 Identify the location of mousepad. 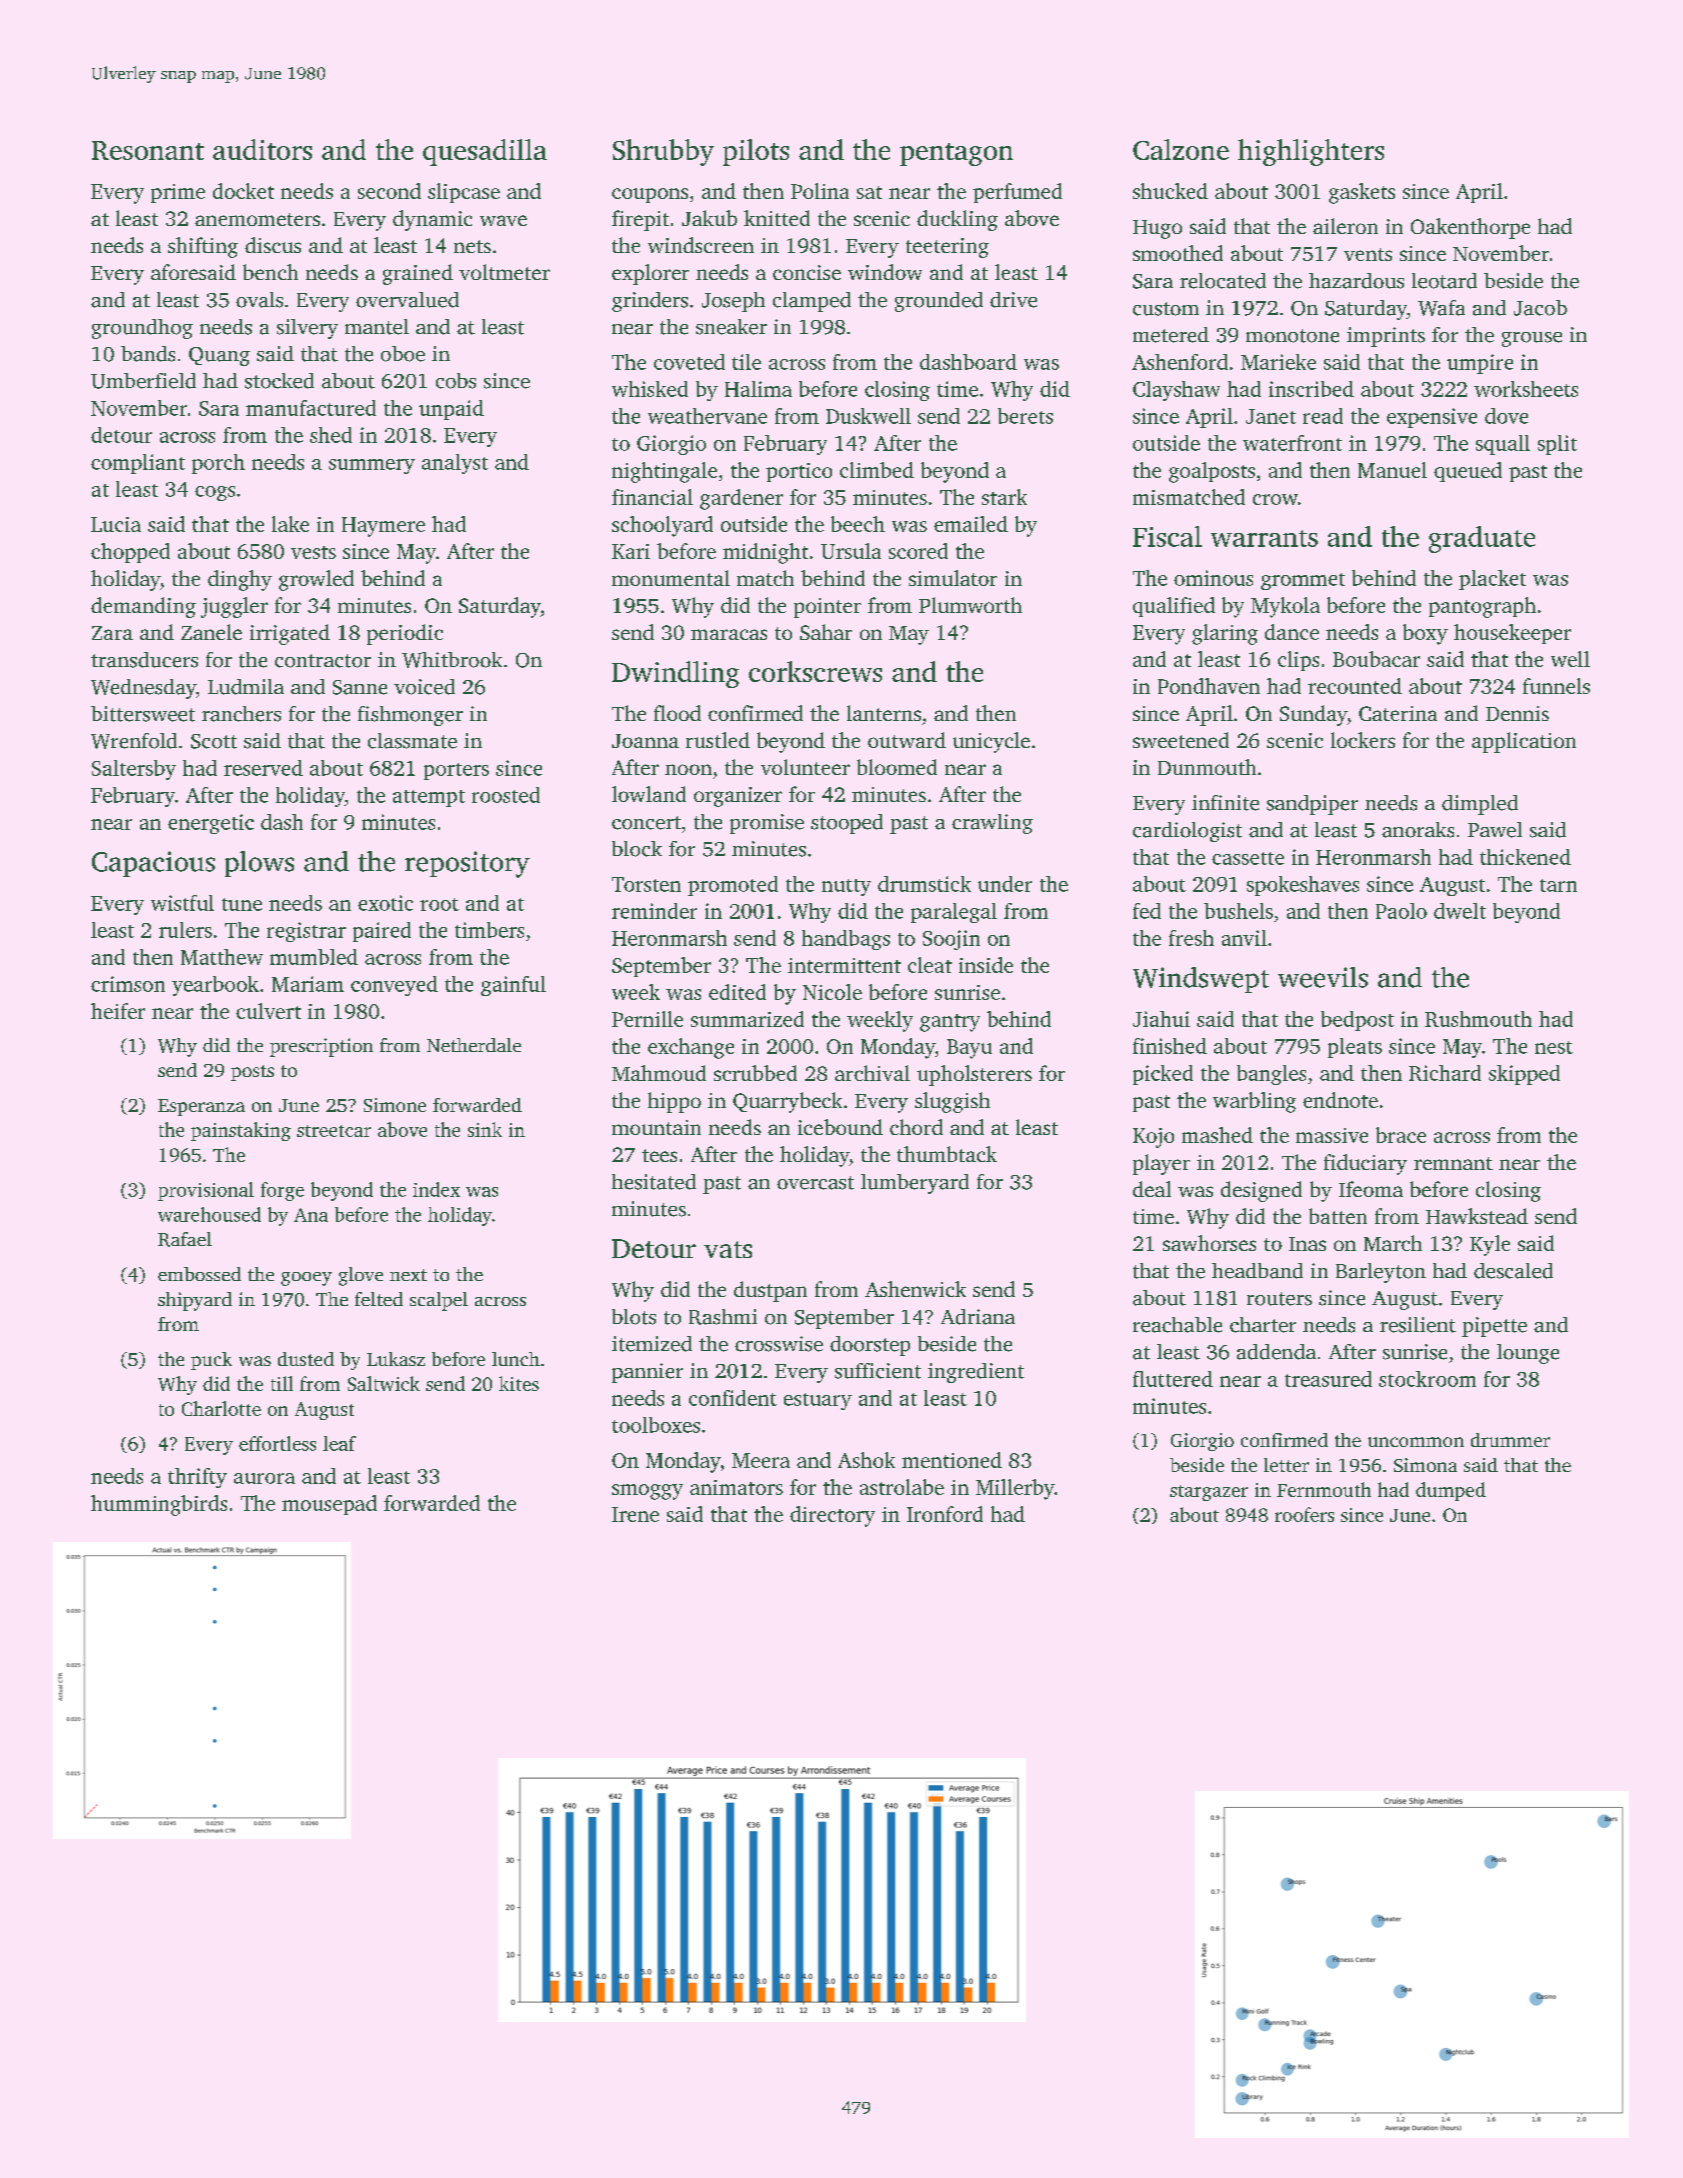
(329, 1505).
